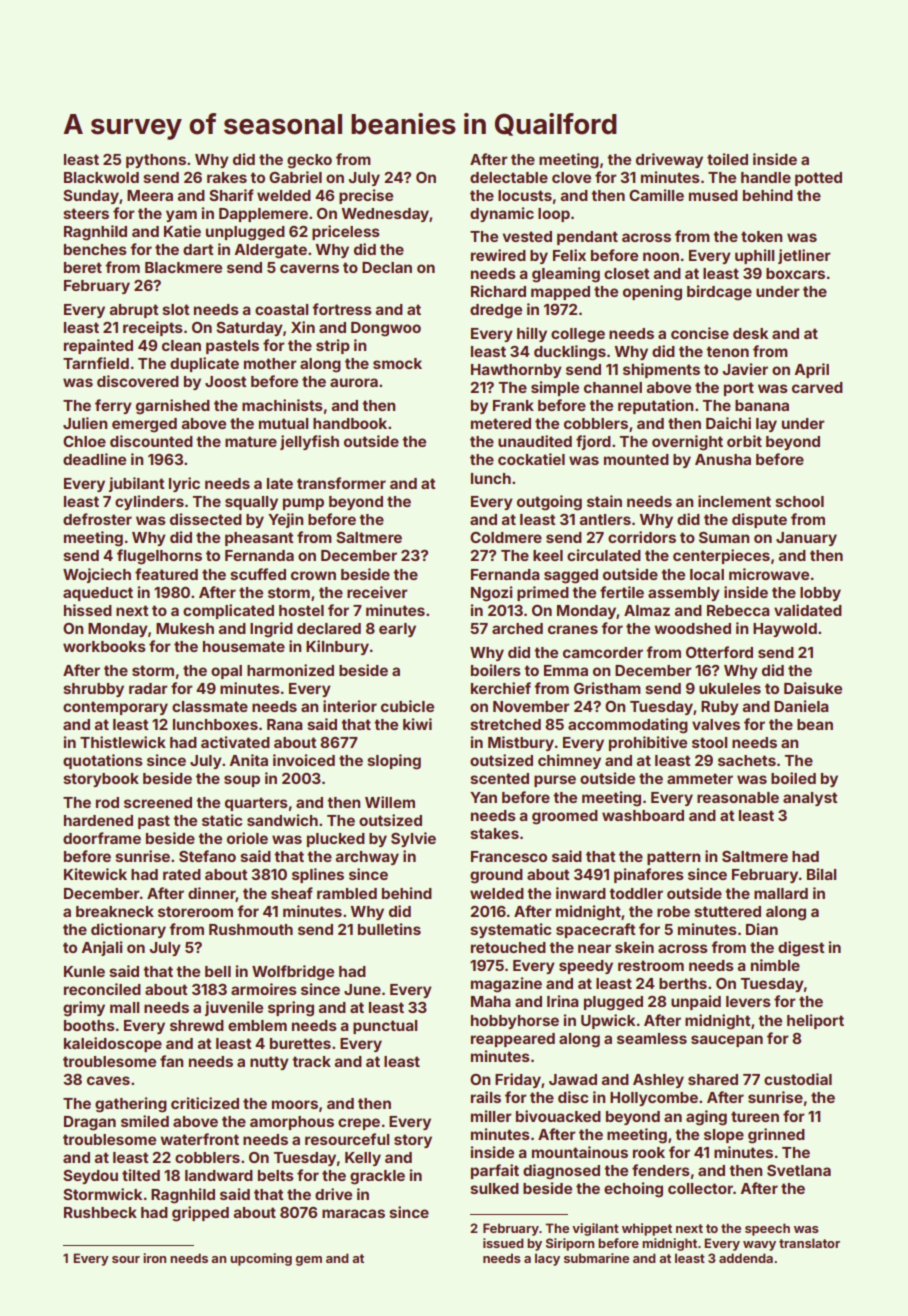  Describe the element at coordinates (762, 929) in the page. I see `Dian` at that location.
